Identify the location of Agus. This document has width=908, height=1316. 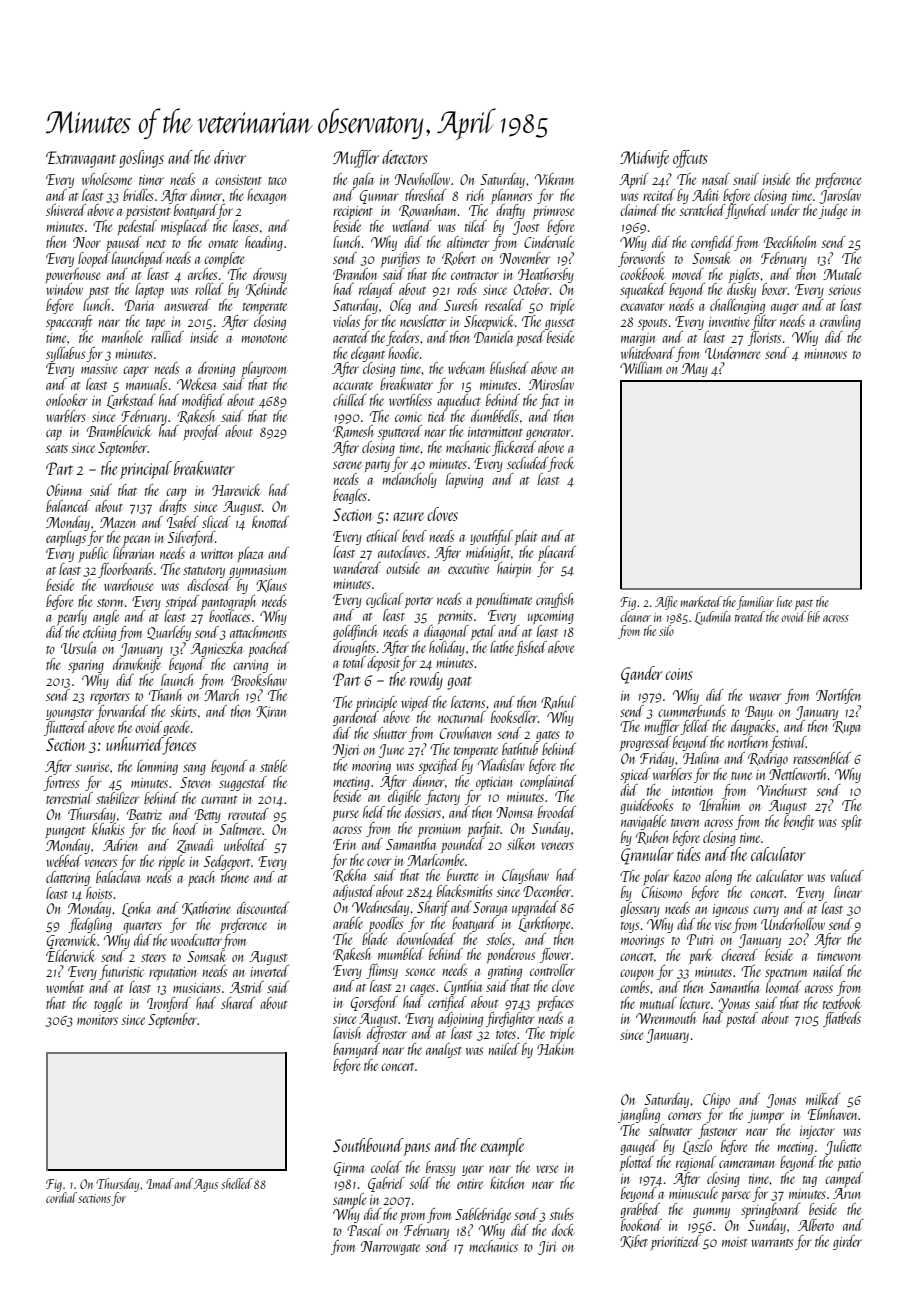
(206, 1185).
